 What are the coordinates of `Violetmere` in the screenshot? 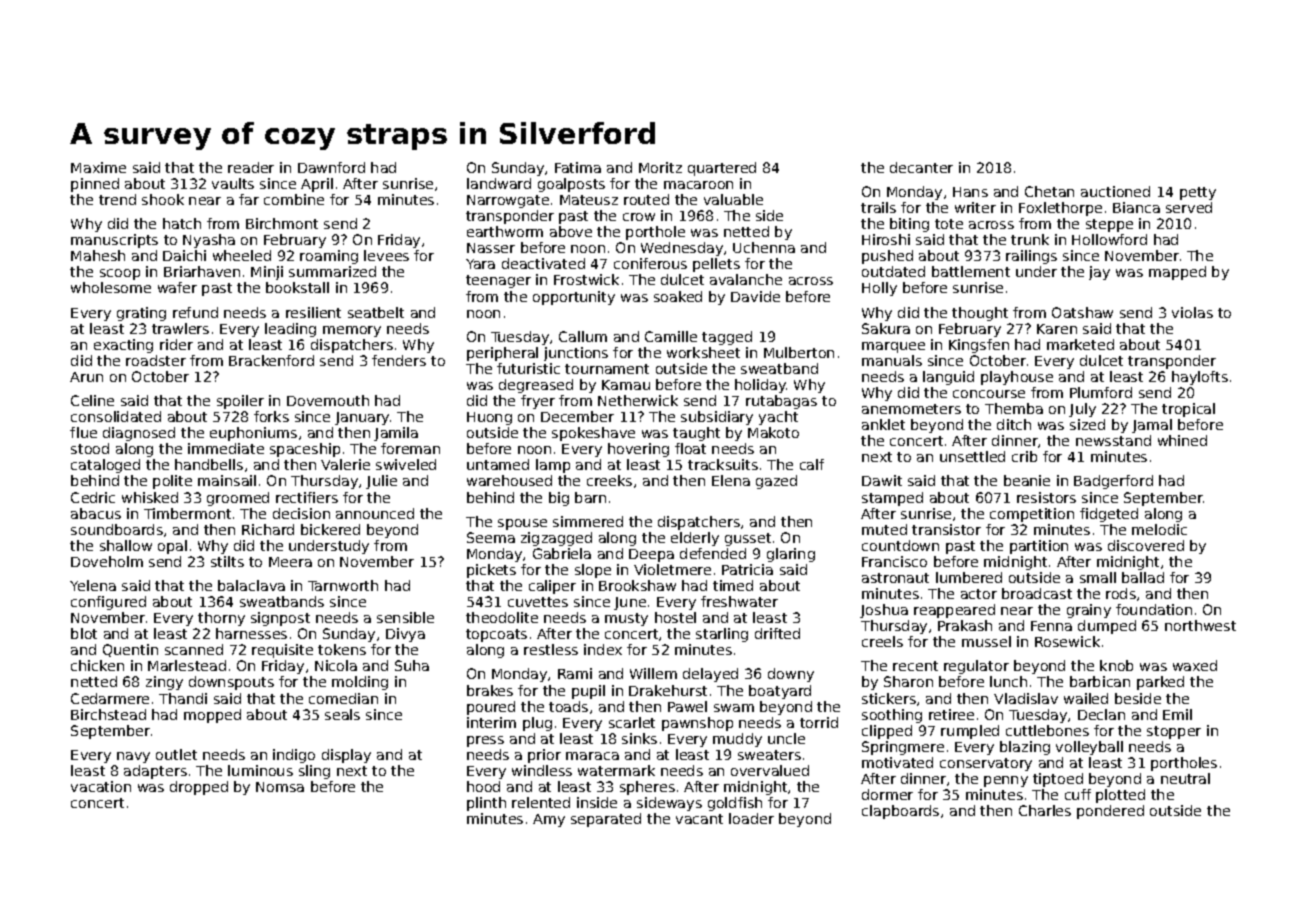 It's located at (672, 569).
